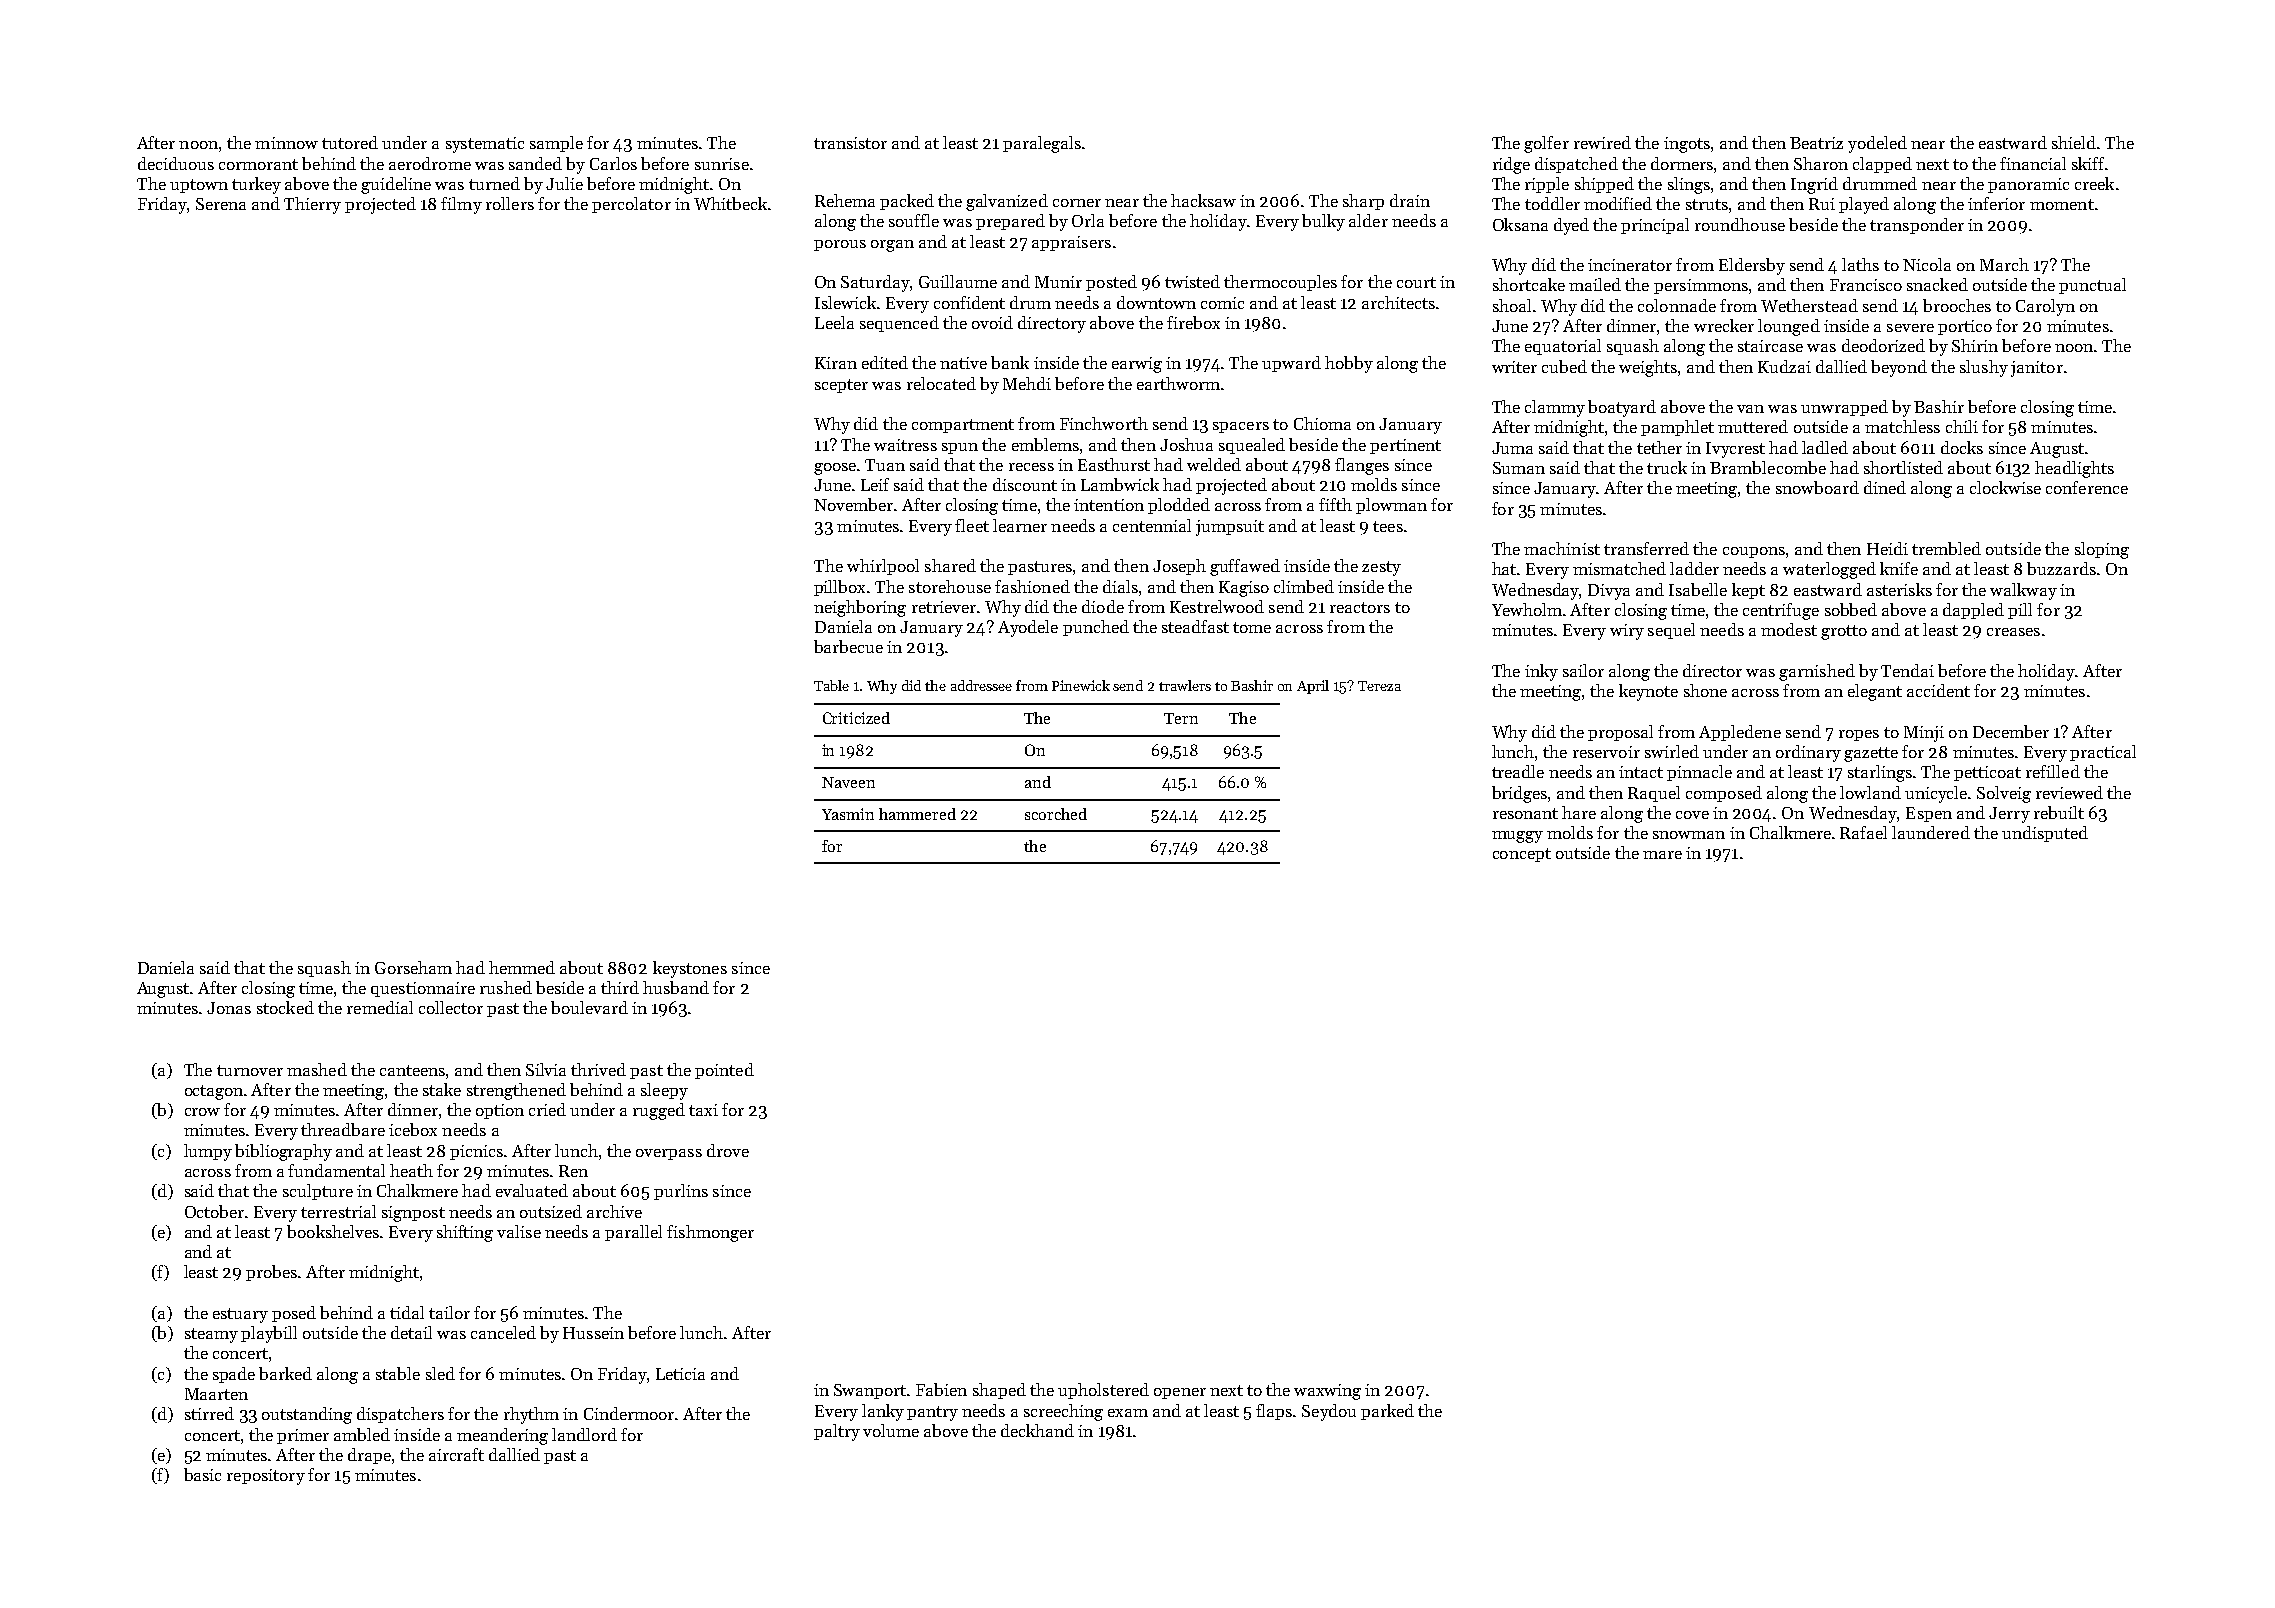  Describe the element at coordinates (1327, 1392) in the screenshot. I see `waxwing` at that location.
